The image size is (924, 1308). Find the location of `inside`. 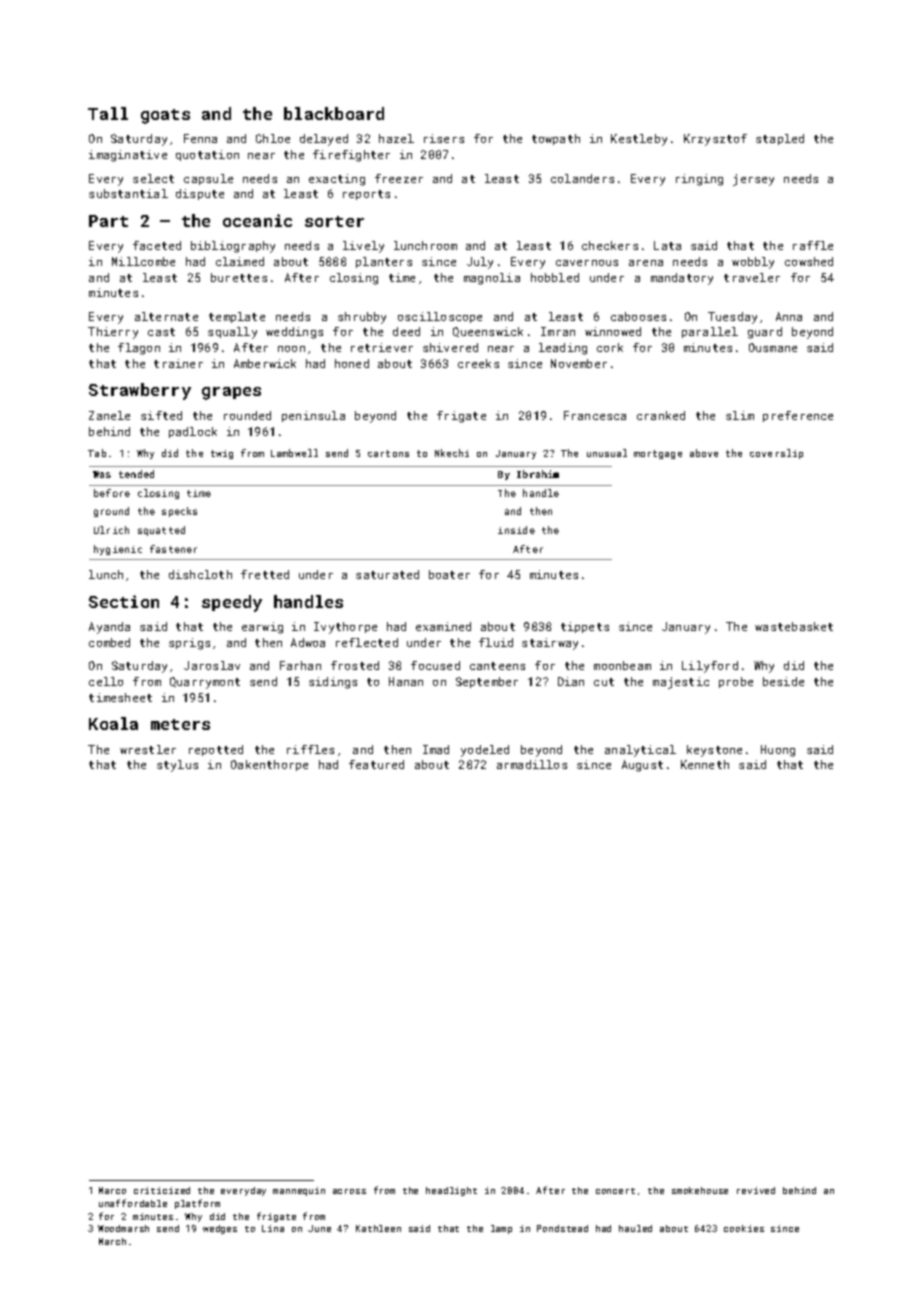

inside is located at coordinates (516, 530).
